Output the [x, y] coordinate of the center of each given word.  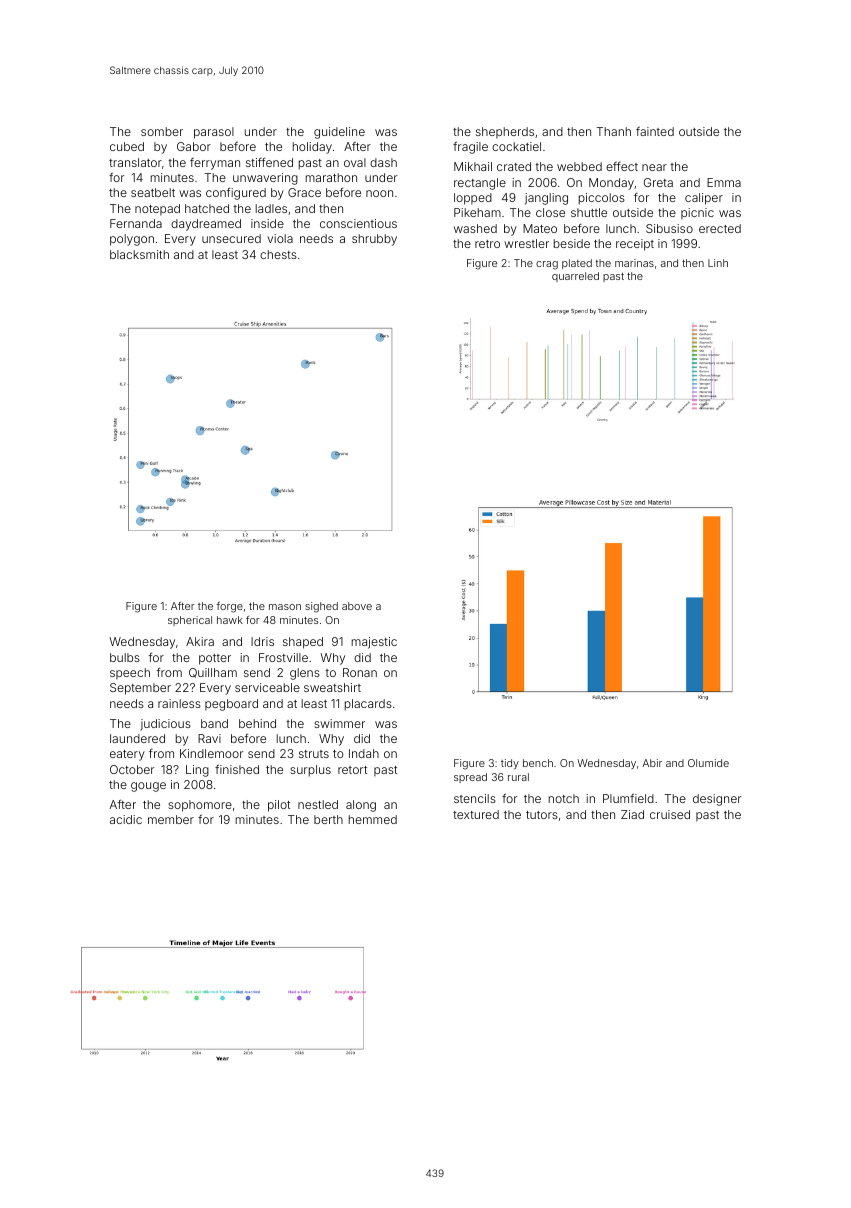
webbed [579, 166]
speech [130, 673]
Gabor [194, 146]
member [171, 819]
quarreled [575, 277]
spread [470, 778]
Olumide [708, 763]
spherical [190, 621]
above [357, 606]
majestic [374, 643]
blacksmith [139, 254]
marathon [331, 177]
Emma [724, 182]
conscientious [358, 223]
